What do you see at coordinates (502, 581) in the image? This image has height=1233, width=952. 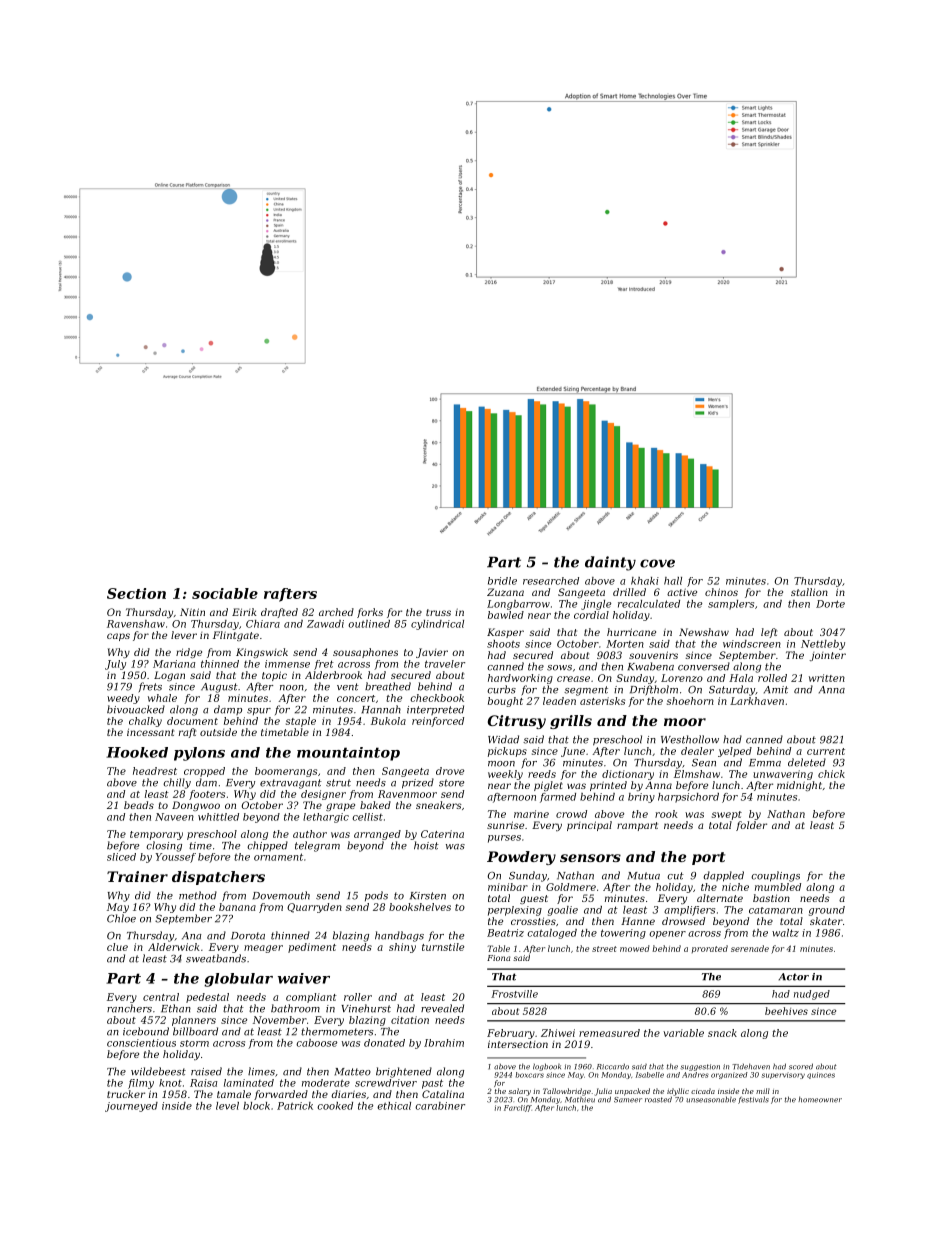 I see `bridle` at bounding box center [502, 581].
